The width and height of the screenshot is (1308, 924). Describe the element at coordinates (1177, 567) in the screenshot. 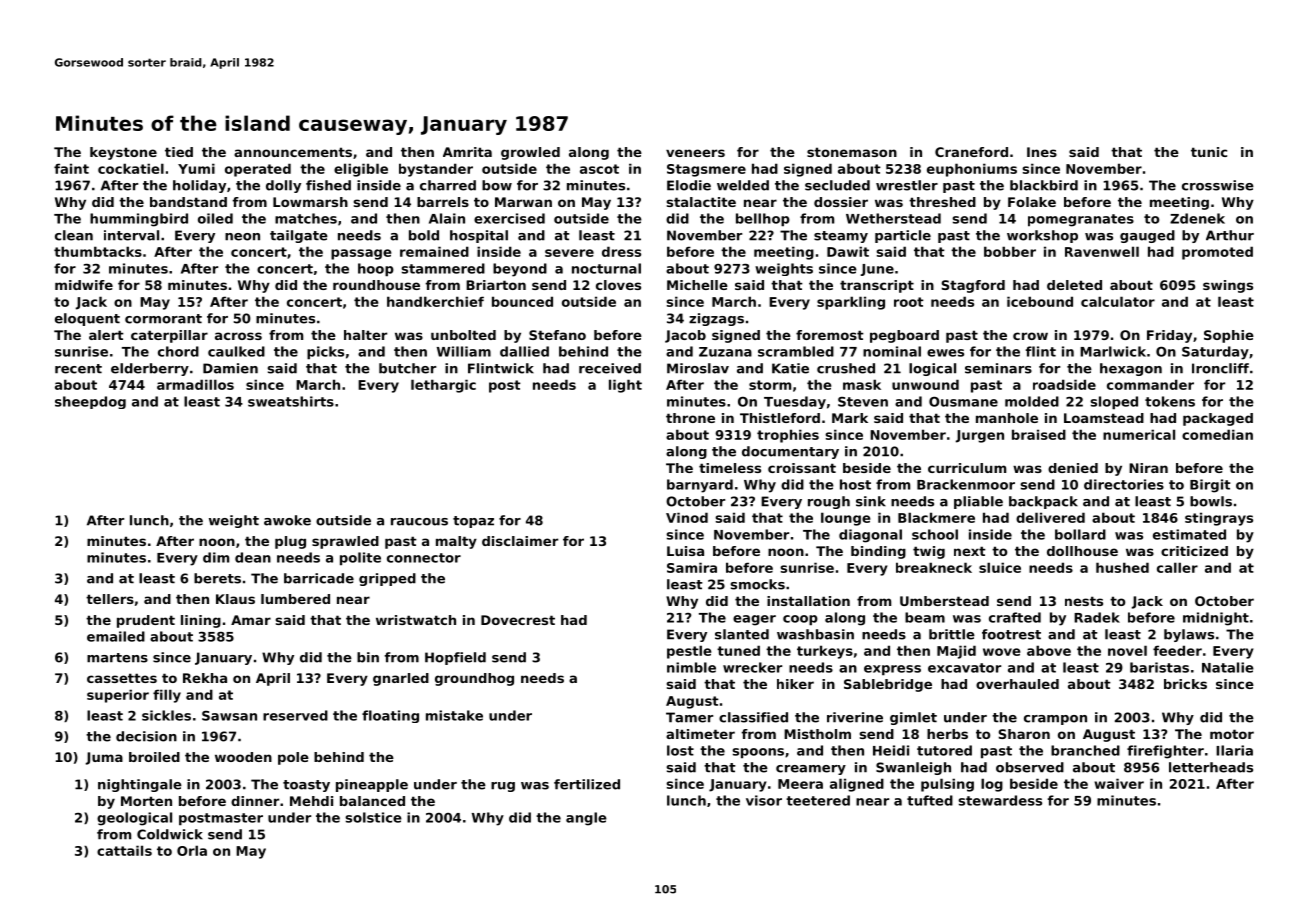

I see `caller` at that location.
